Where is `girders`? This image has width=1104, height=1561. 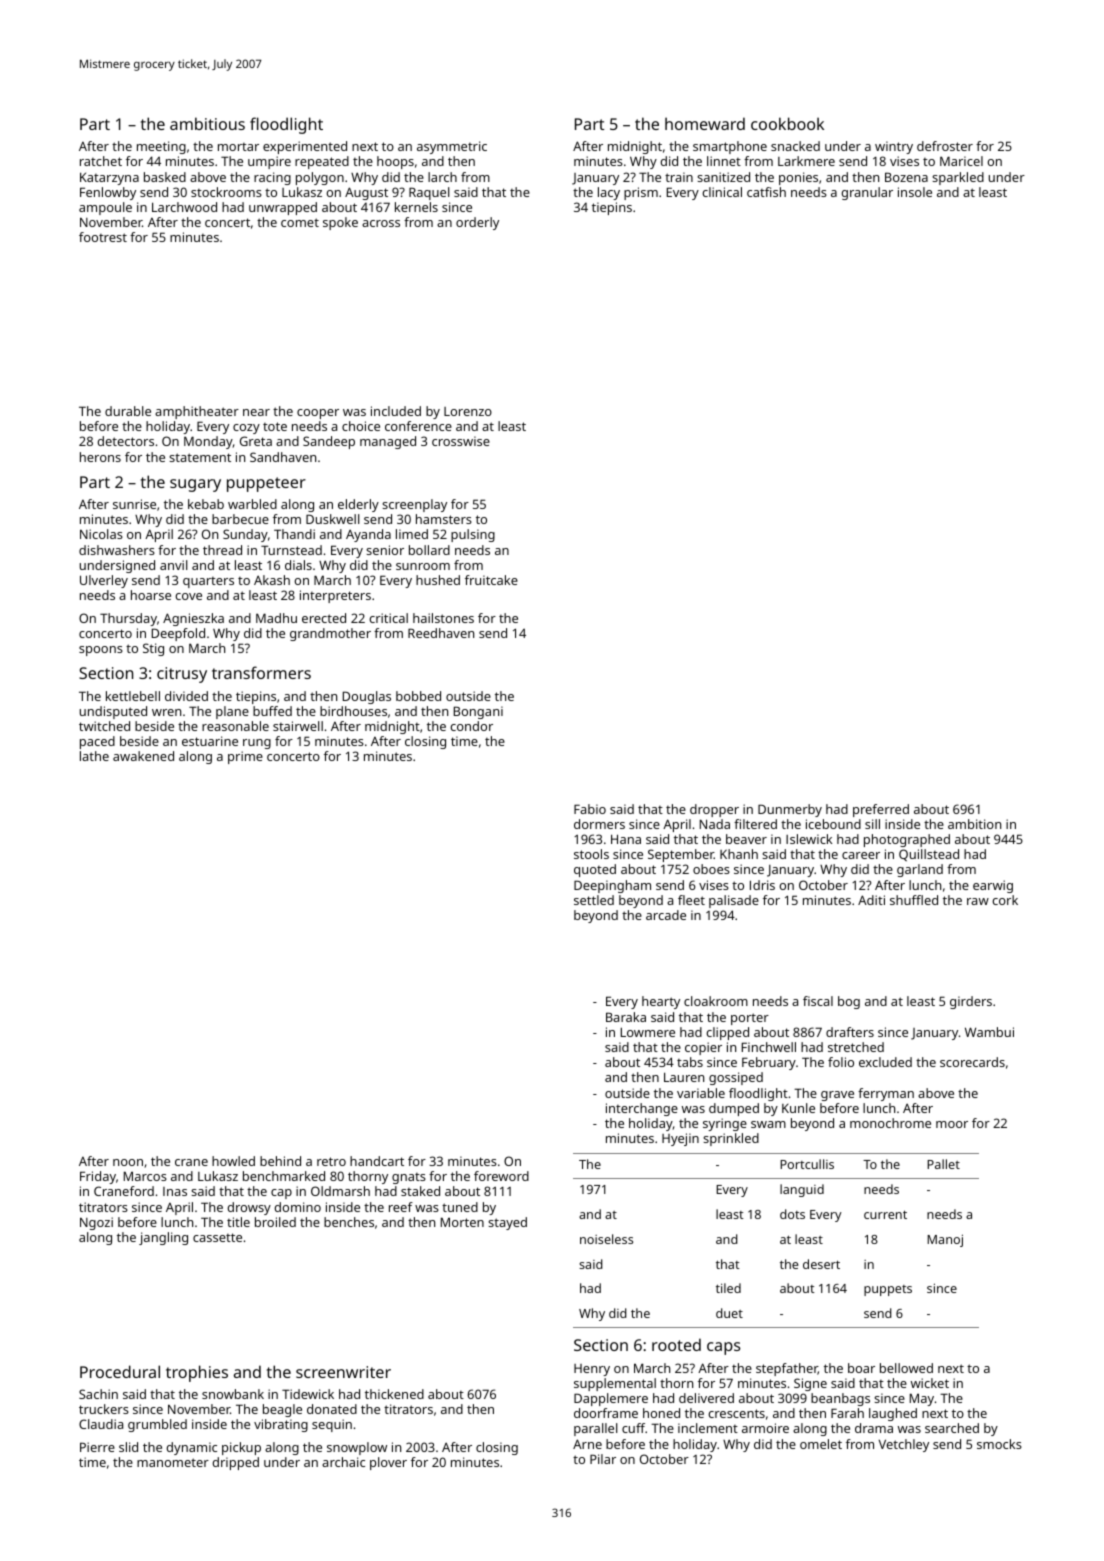
girders is located at coordinates (971, 1002).
